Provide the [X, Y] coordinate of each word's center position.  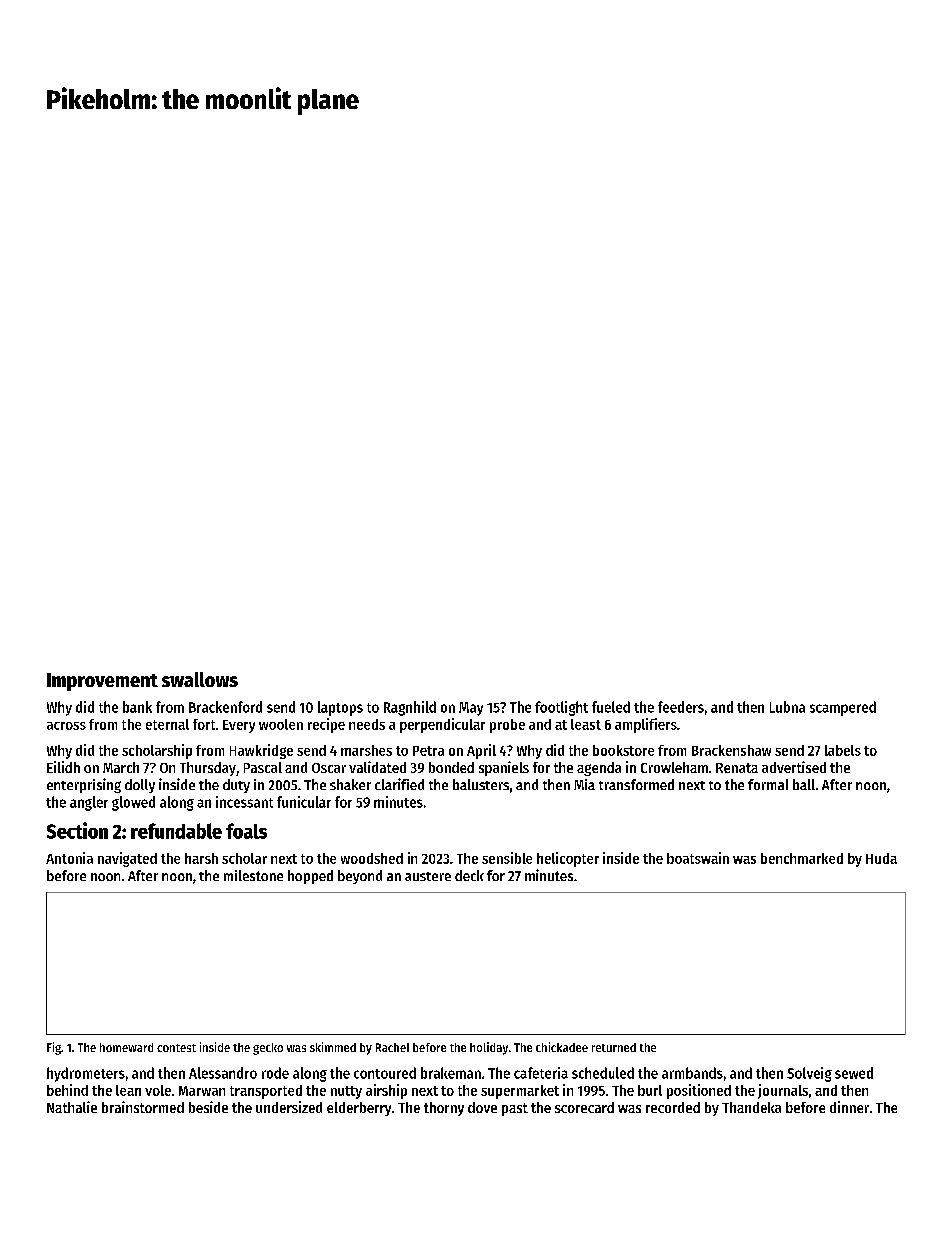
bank [137, 707]
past [515, 1109]
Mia [584, 784]
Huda [881, 858]
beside [208, 1107]
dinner [849, 1107]
